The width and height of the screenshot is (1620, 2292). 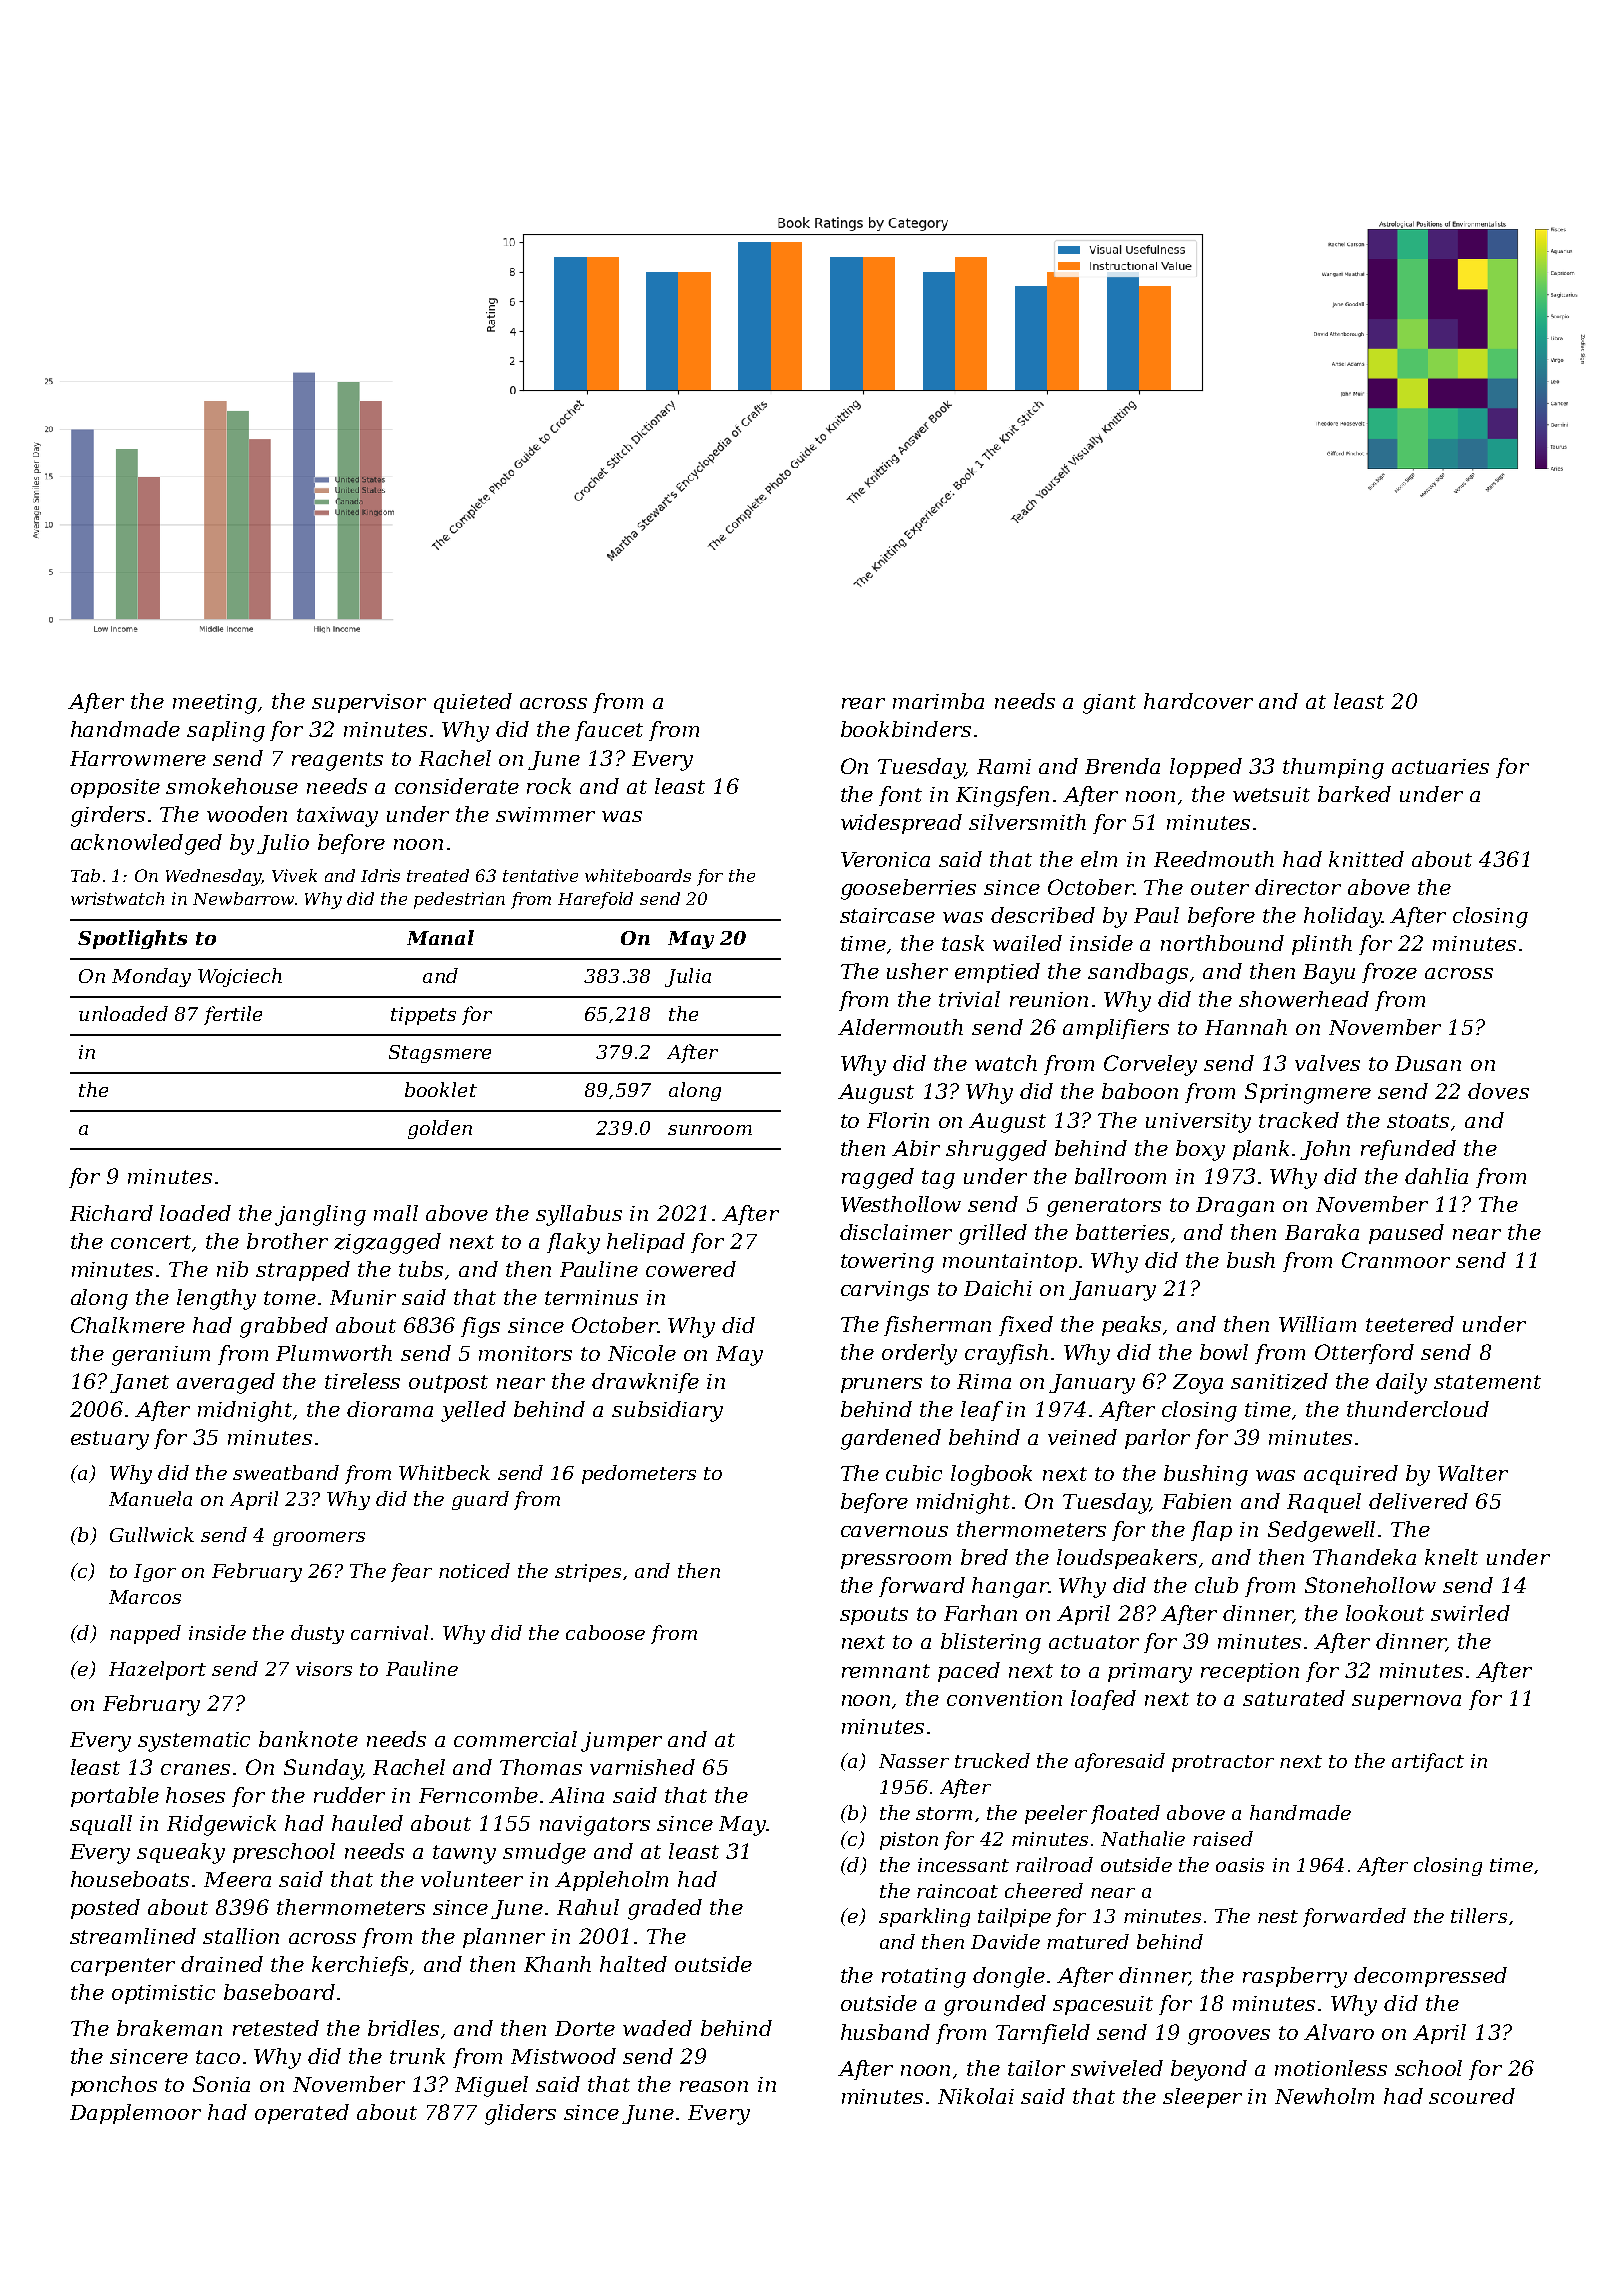 I want to click on operated, so click(x=302, y=2114).
